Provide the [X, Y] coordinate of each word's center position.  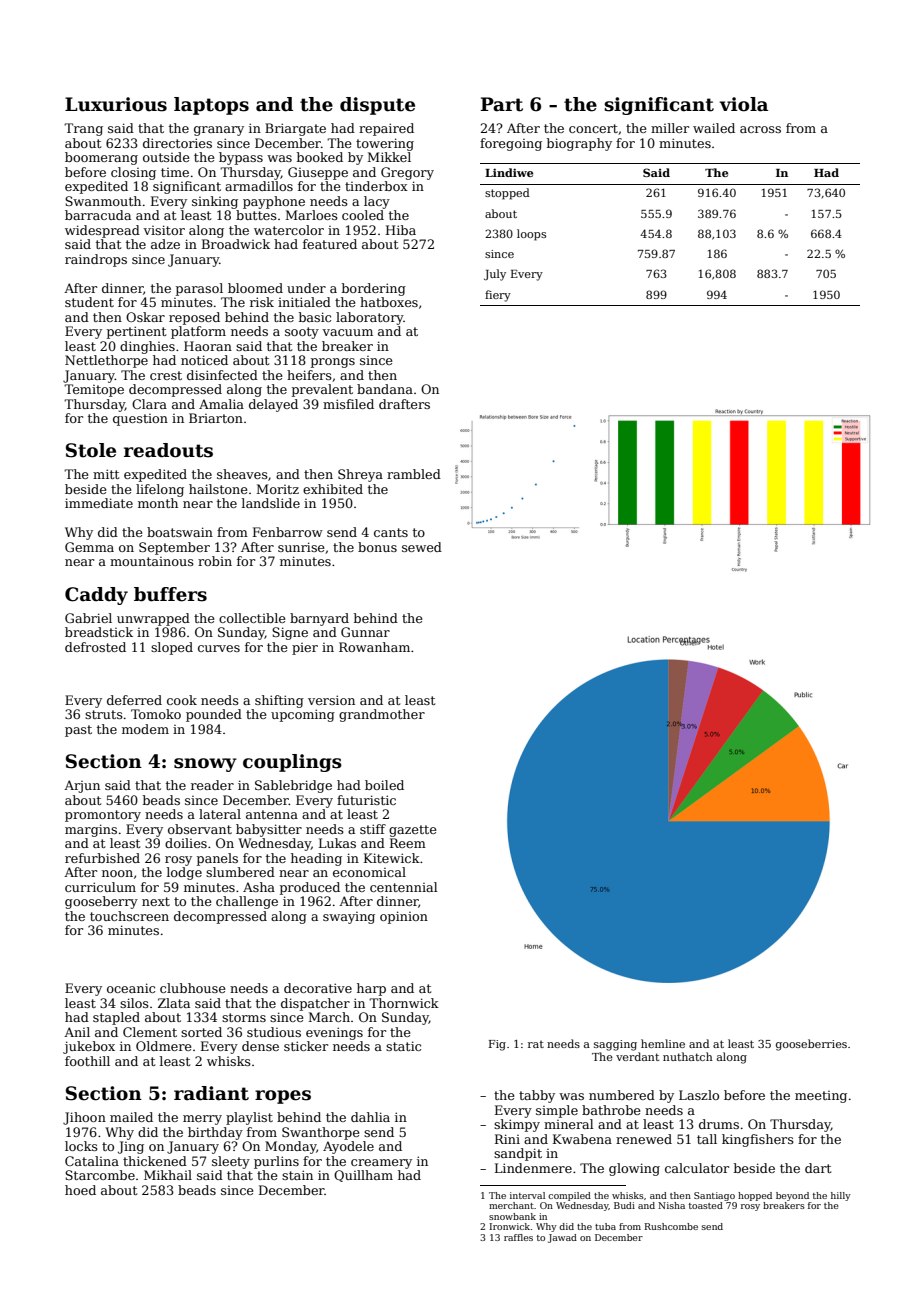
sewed [422, 547]
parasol [199, 289]
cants [391, 532]
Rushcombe [671, 1226]
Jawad [562, 1238]
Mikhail [168, 1175]
